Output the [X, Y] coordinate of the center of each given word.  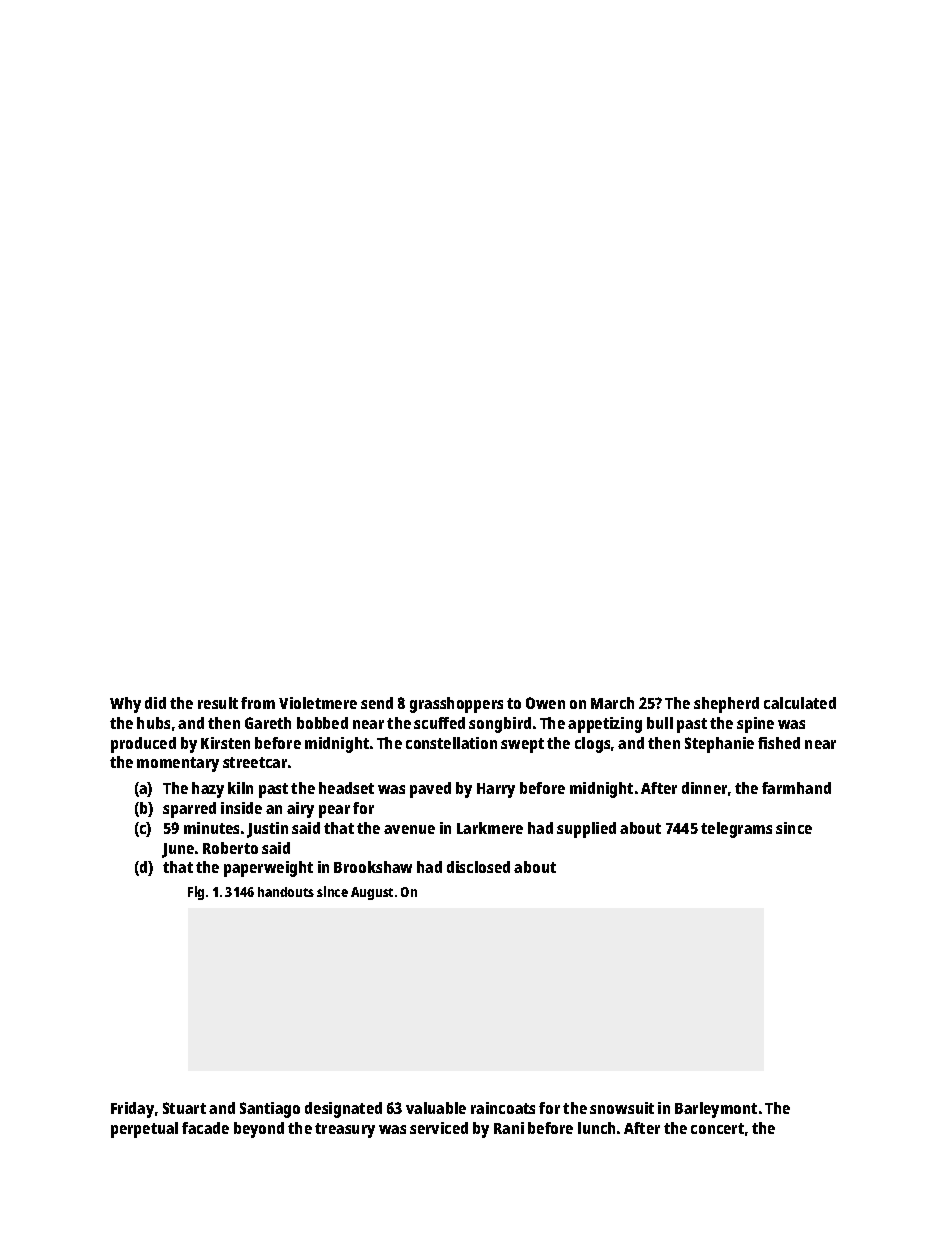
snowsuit [622, 1108]
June [178, 850]
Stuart [184, 1108]
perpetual [144, 1130]
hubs [153, 723]
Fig [196, 893]
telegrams [736, 830]
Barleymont [716, 1110]
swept [522, 745]
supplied [586, 830]
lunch [596, 1128]
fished [779, 743]
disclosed [478, 867]
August [372, 893]
